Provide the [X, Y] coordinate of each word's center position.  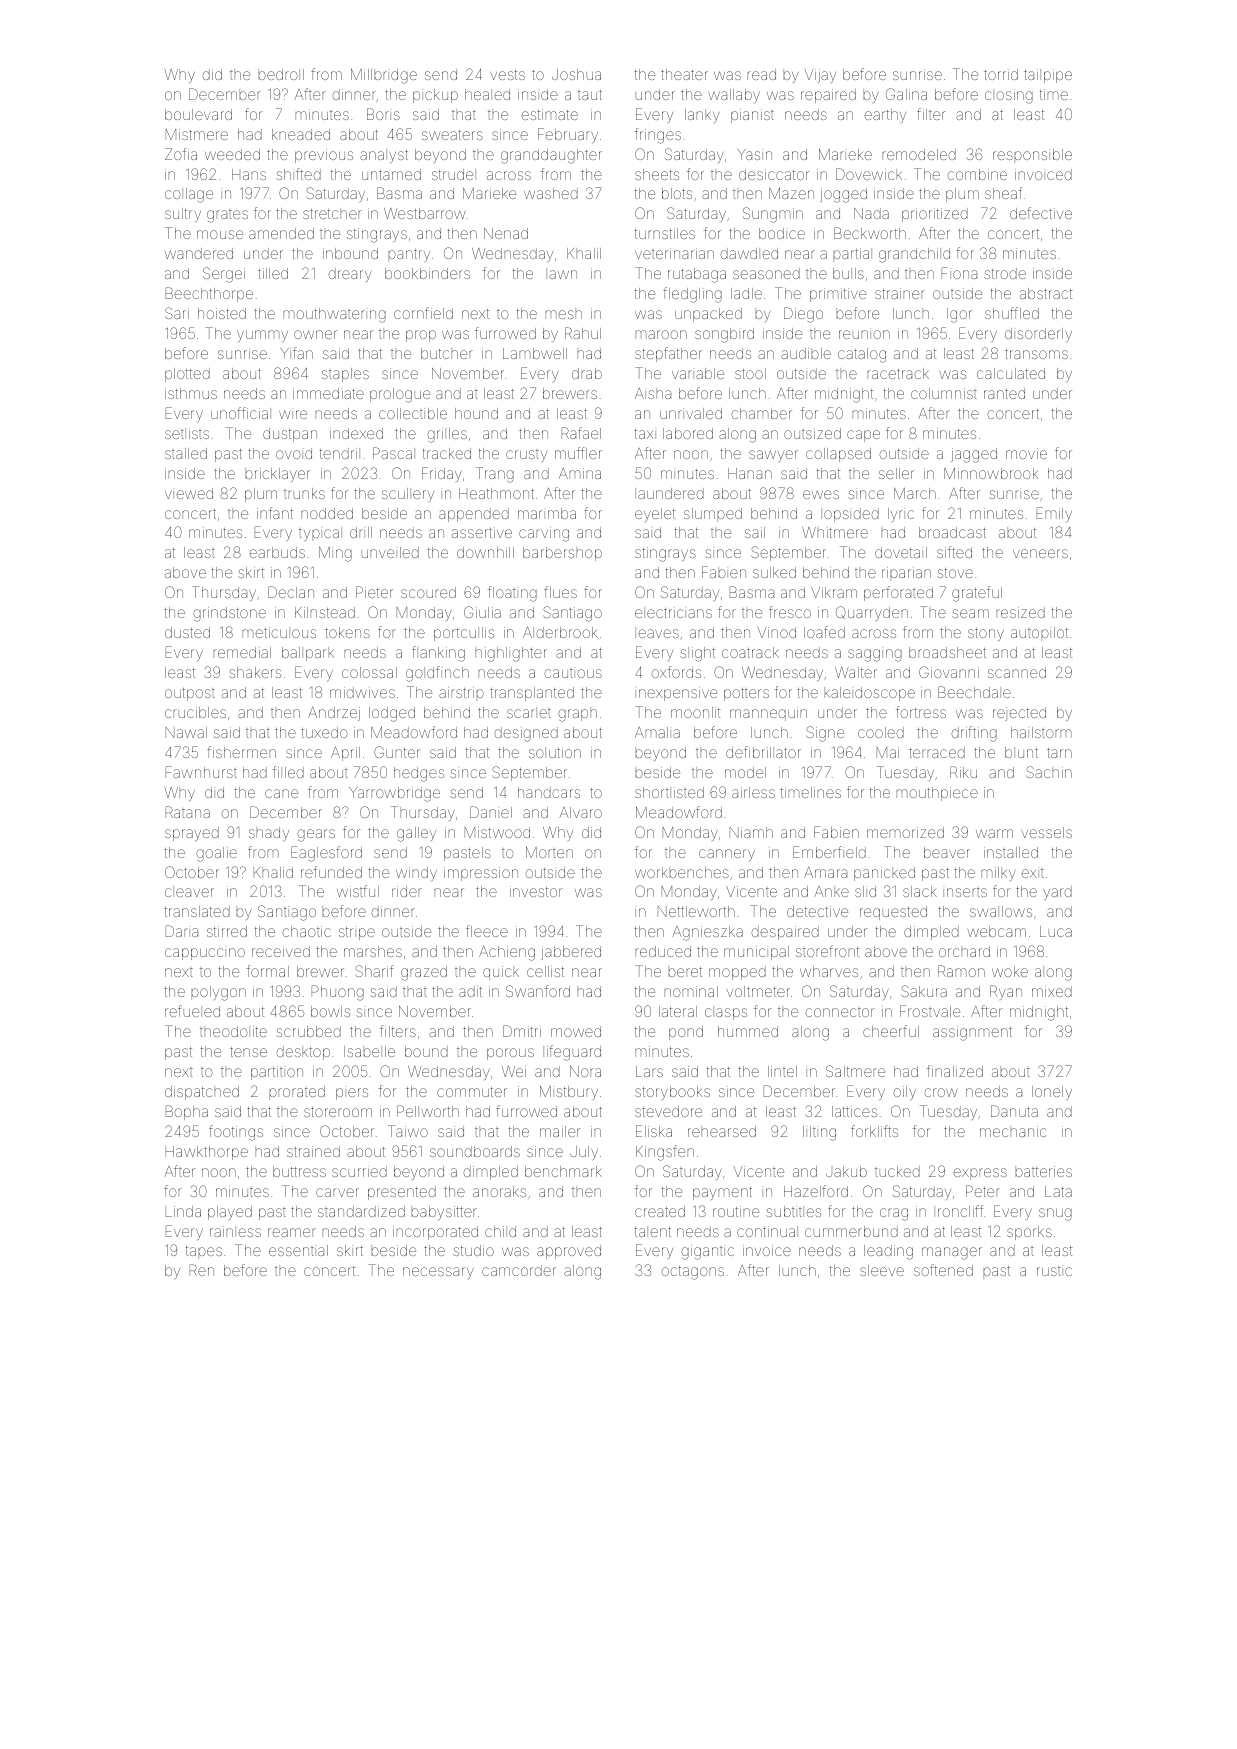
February [568, 135]
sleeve [882, 1270]
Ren [202, 1270]
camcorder [519, 1270]
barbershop [562, 554]
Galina [906, 94]
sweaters [452, 135]
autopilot [1039, 634]
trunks [304, 493]
